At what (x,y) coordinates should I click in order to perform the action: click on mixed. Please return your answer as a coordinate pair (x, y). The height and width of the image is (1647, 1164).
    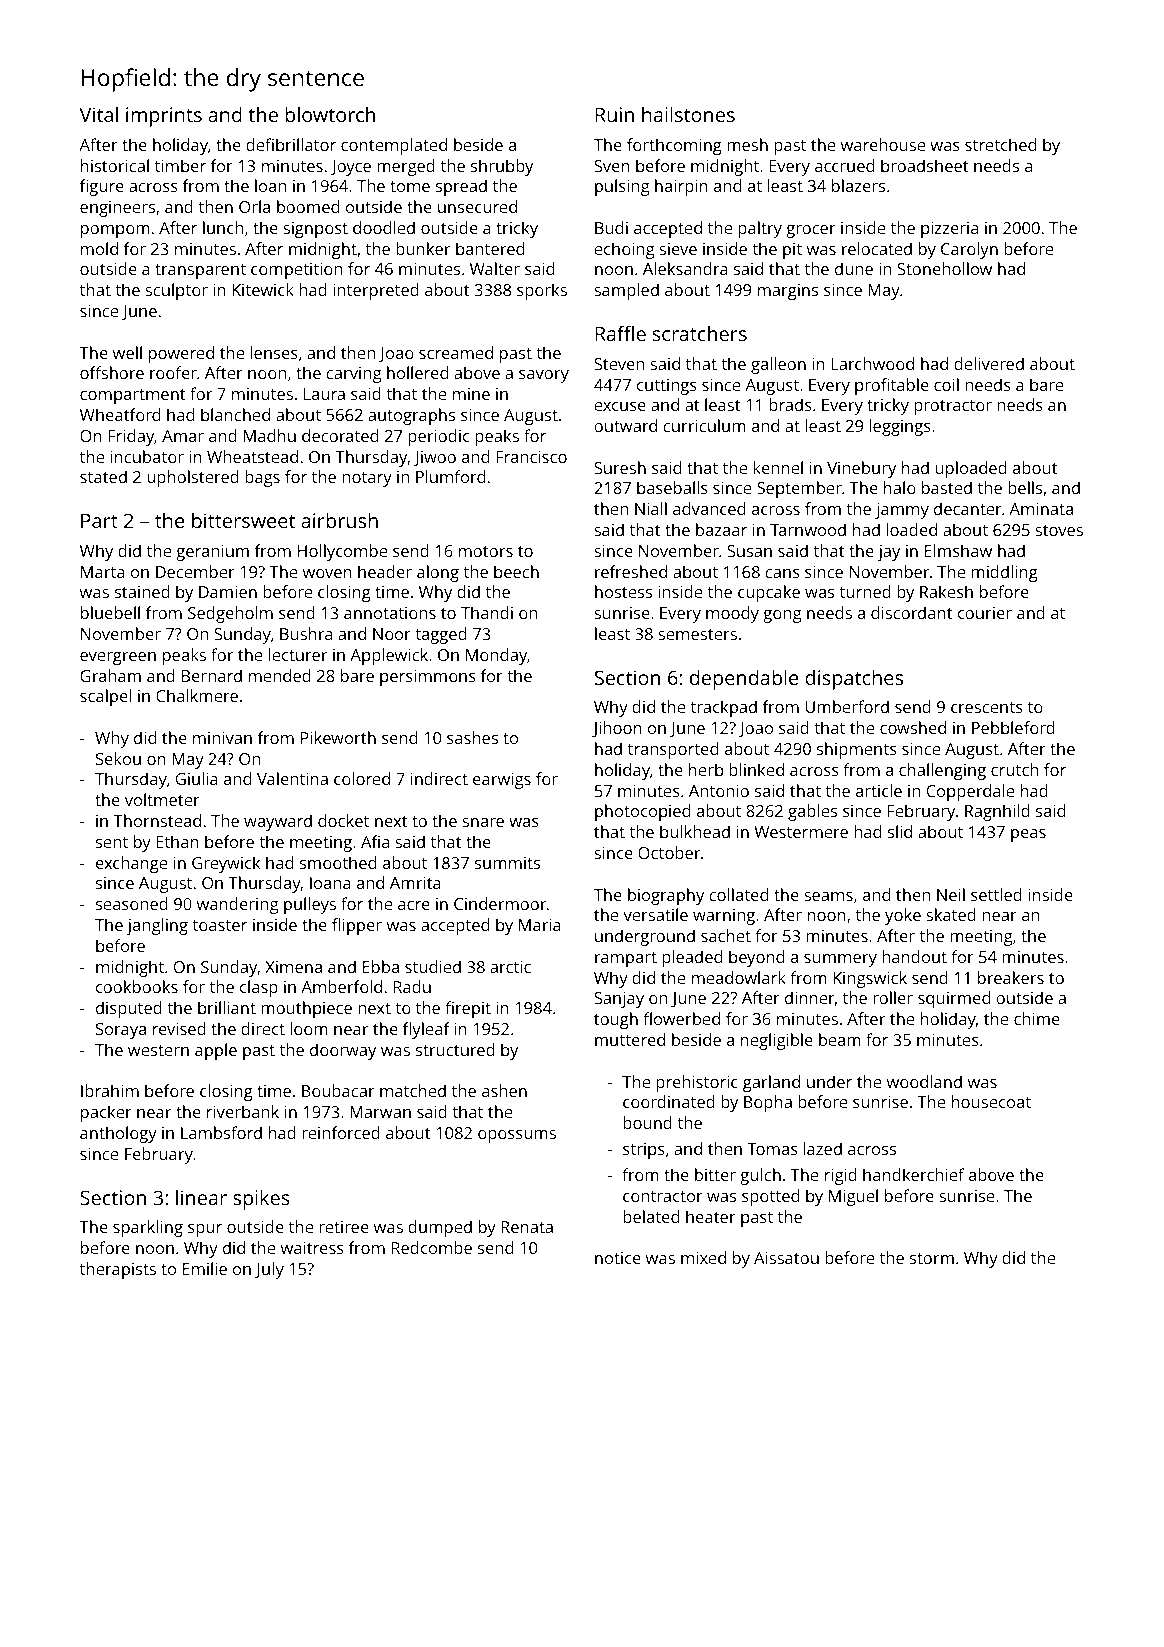
    Looking at the image, I should click on (703, 1257).
